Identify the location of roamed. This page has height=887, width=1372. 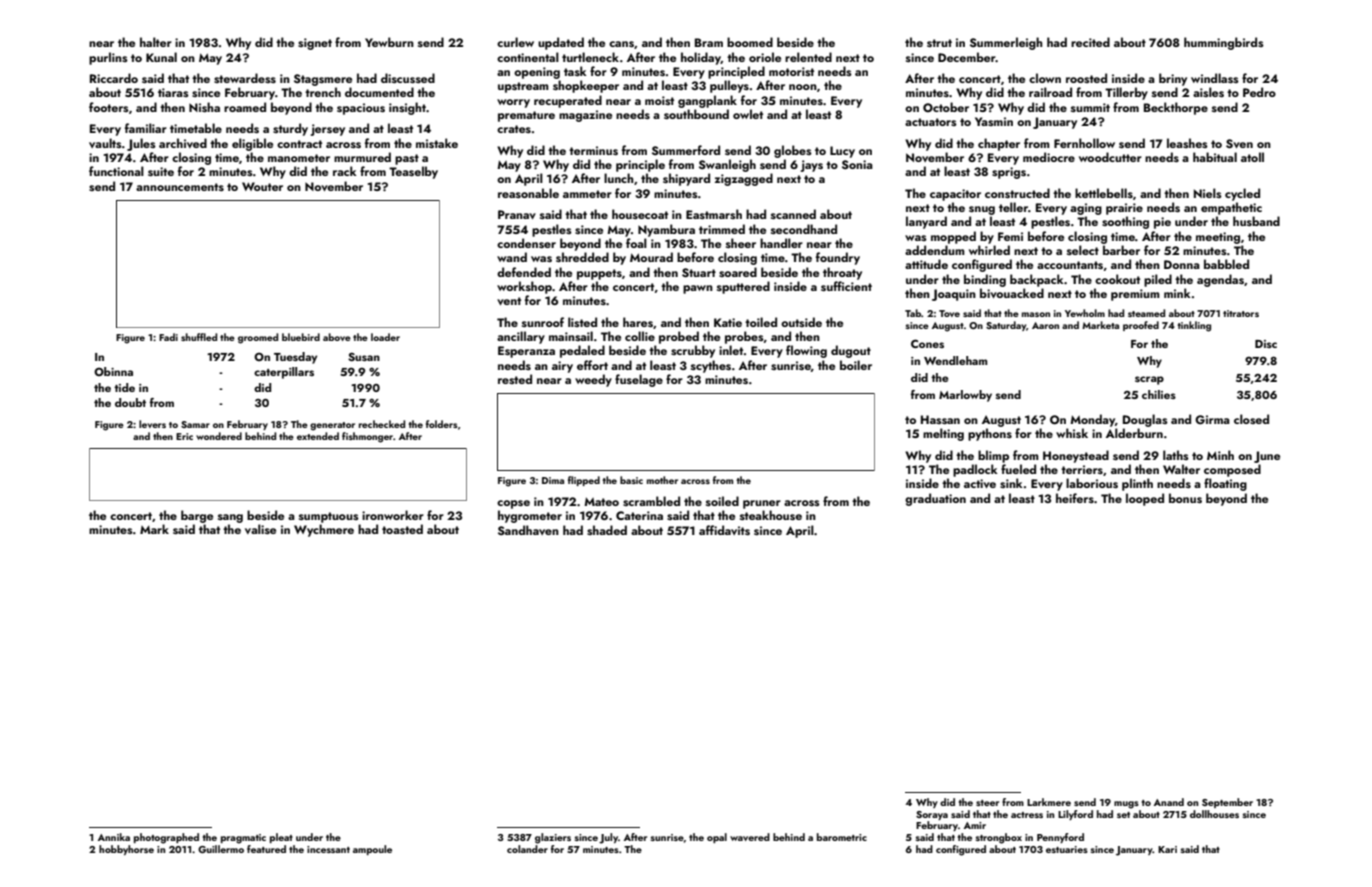
(245, 107).
